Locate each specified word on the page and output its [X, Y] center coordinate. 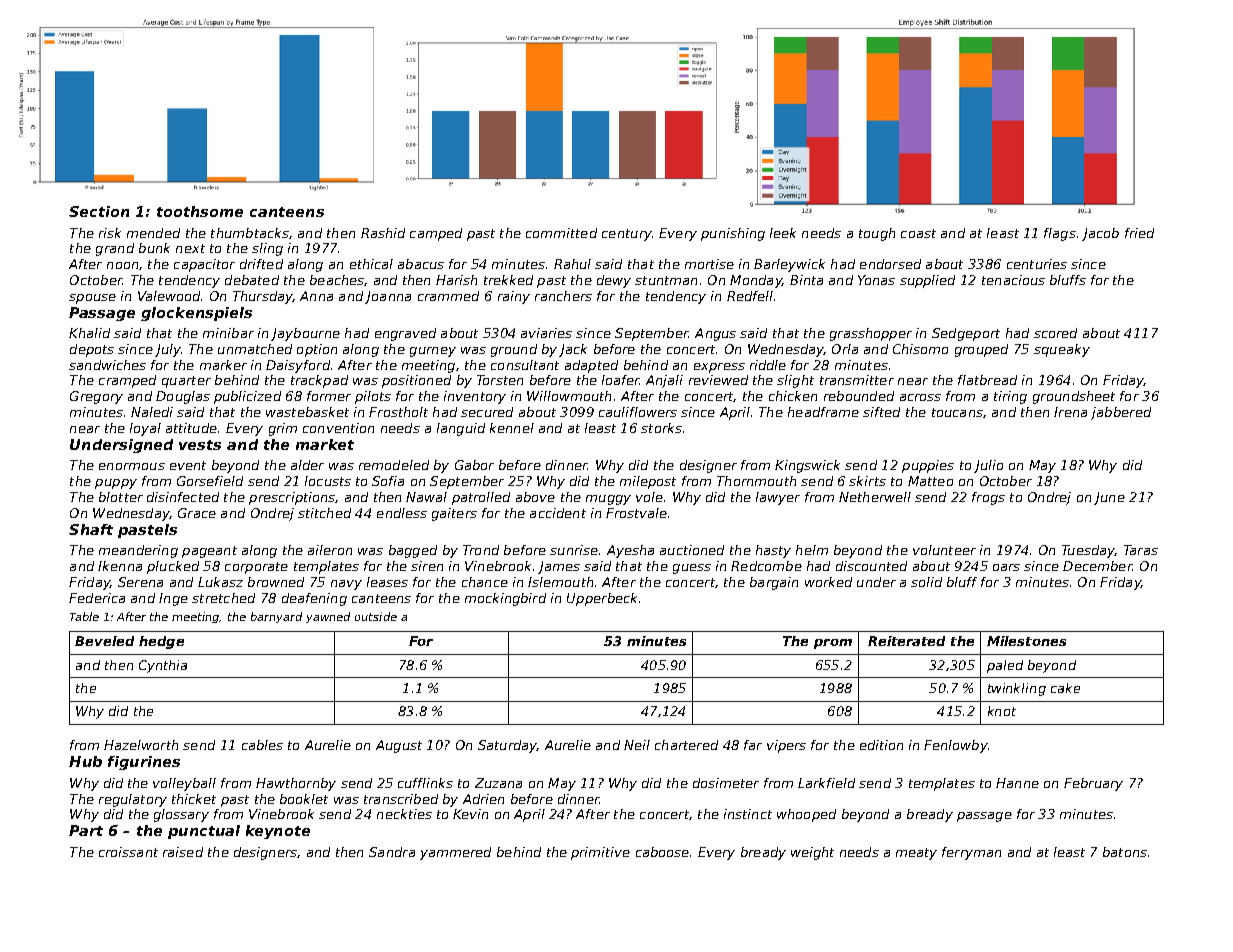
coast [918, 233]
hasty [773, 551]
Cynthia [163, 666]
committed [561, 233]
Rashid [383, 233]
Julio [988, 466]
